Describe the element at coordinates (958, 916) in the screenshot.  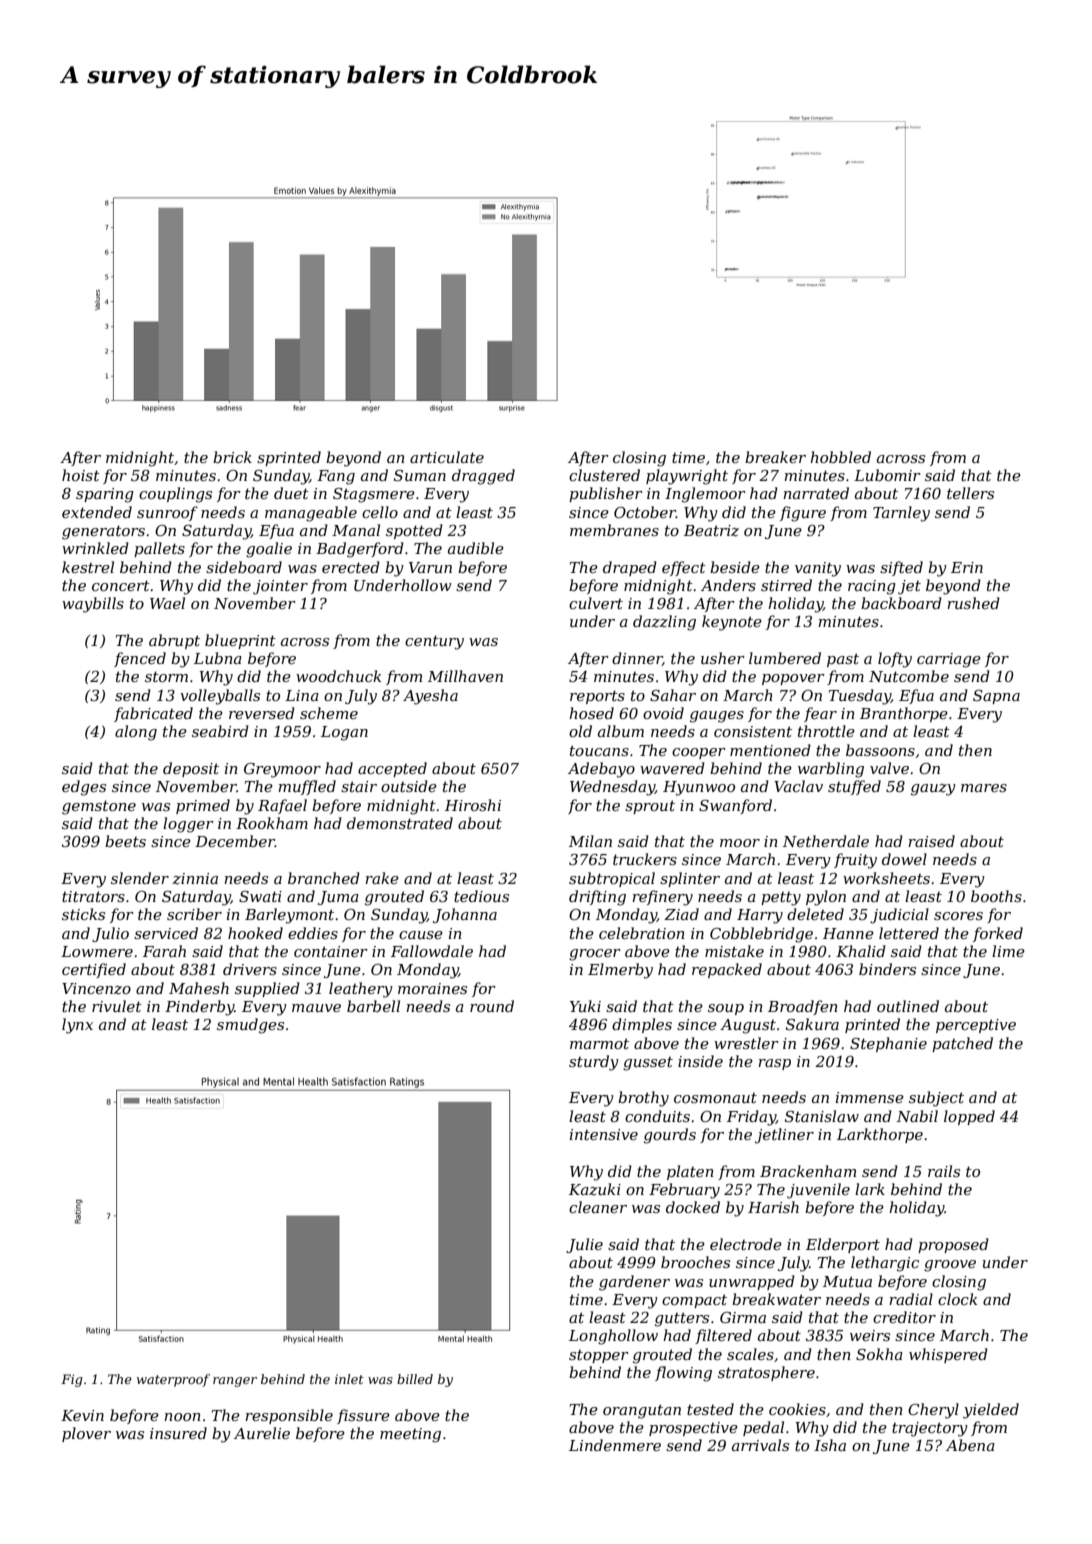
I see `scores` at that location.
